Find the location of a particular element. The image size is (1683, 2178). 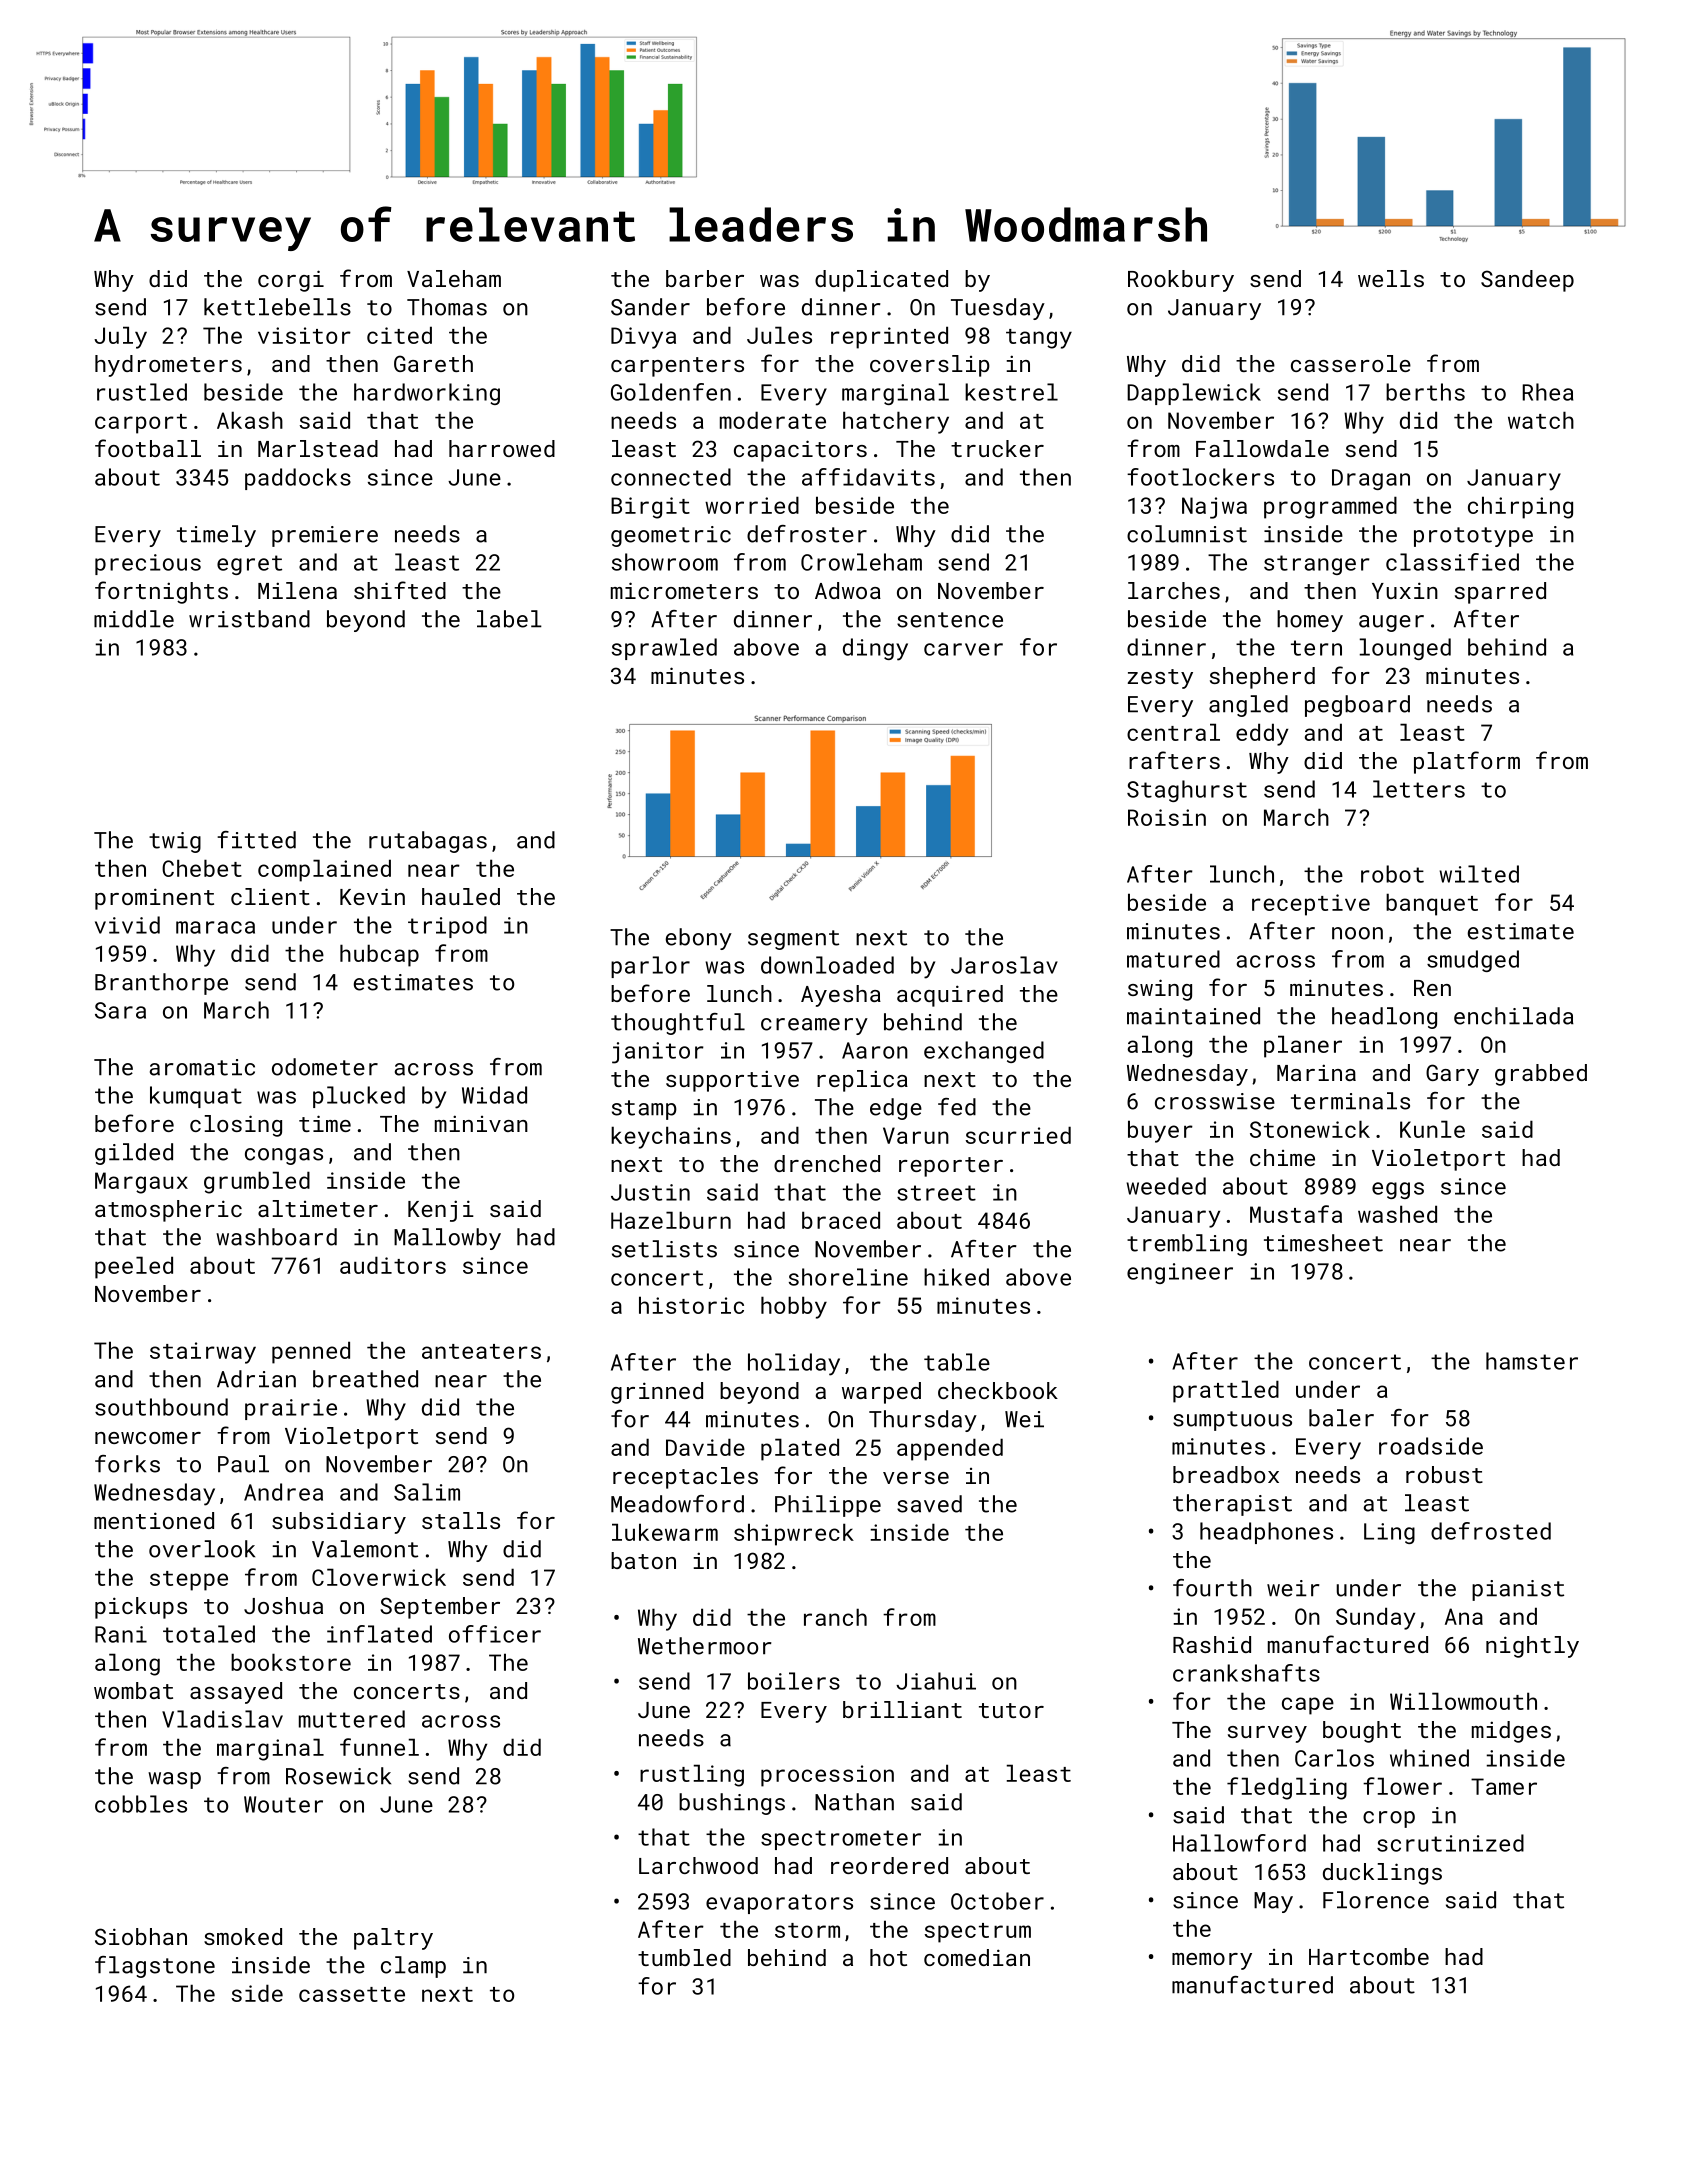

Hartcombe is located at coordinates (1369, 1956).
